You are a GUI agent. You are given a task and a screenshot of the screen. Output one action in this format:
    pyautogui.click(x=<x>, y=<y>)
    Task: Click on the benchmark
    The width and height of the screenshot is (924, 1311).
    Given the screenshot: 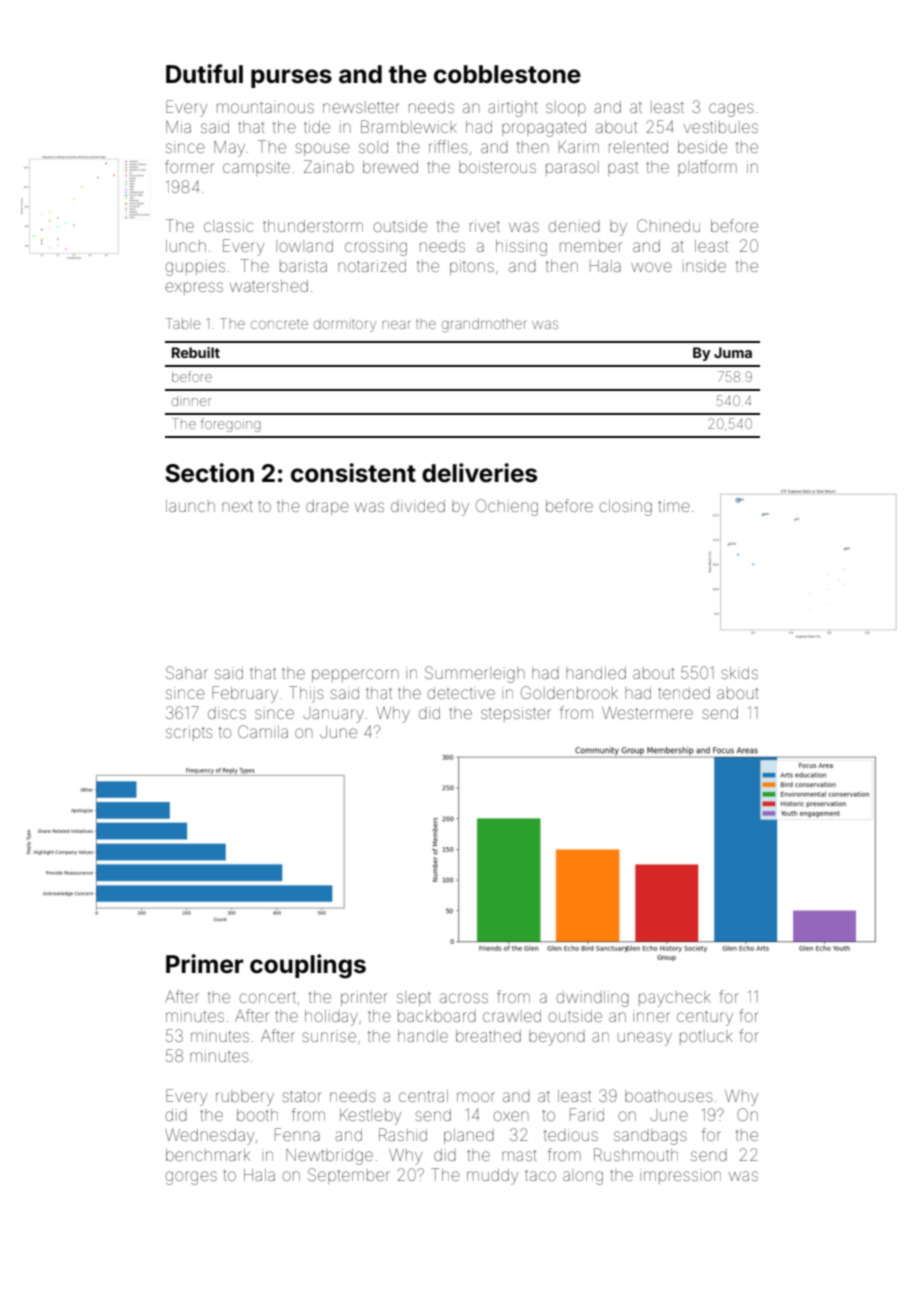 What is the action you would take?
    pyautogui.click(x=208, y=1155)
